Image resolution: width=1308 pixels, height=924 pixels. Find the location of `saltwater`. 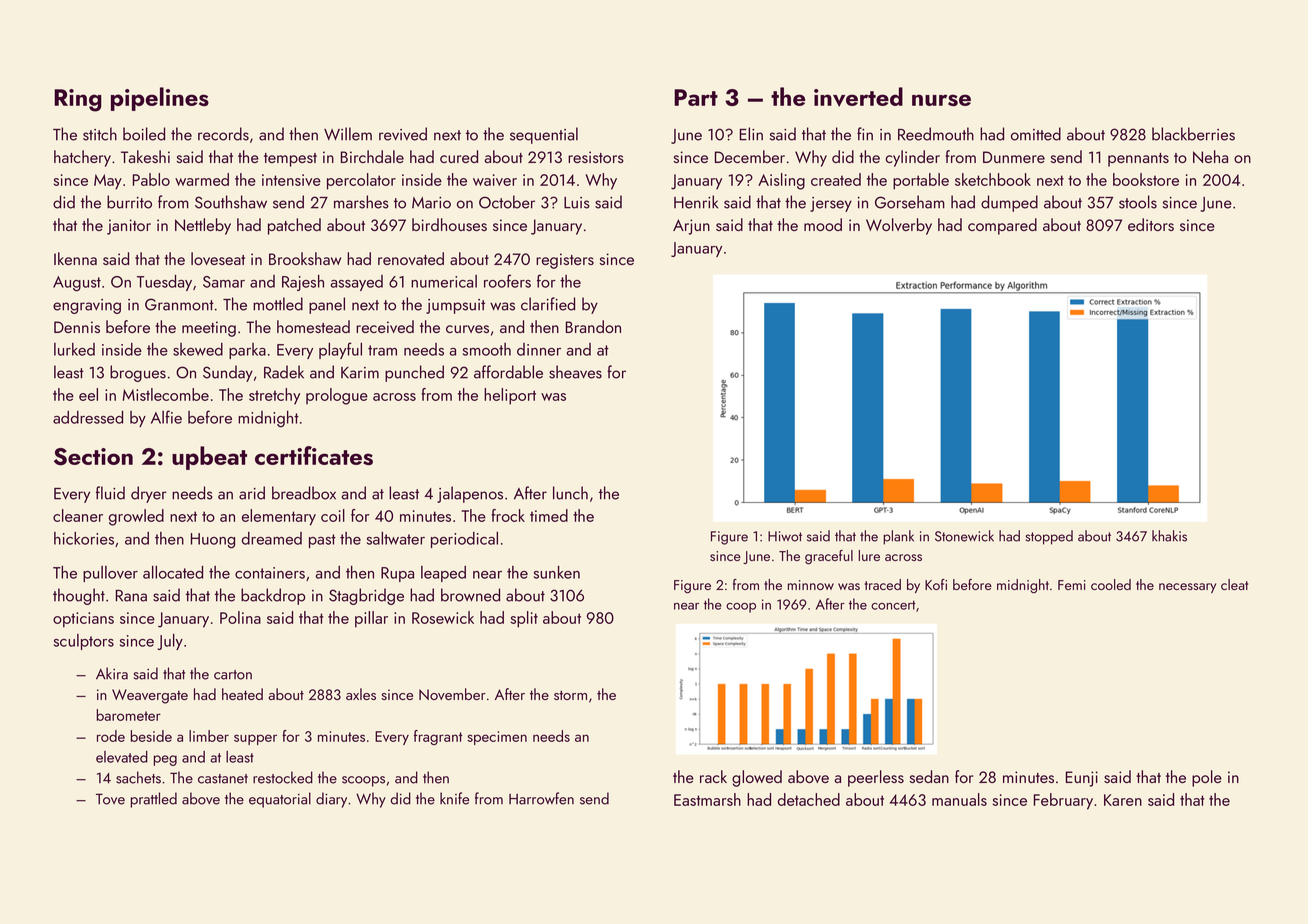

saltwater is located at coordinates (396, 538).
